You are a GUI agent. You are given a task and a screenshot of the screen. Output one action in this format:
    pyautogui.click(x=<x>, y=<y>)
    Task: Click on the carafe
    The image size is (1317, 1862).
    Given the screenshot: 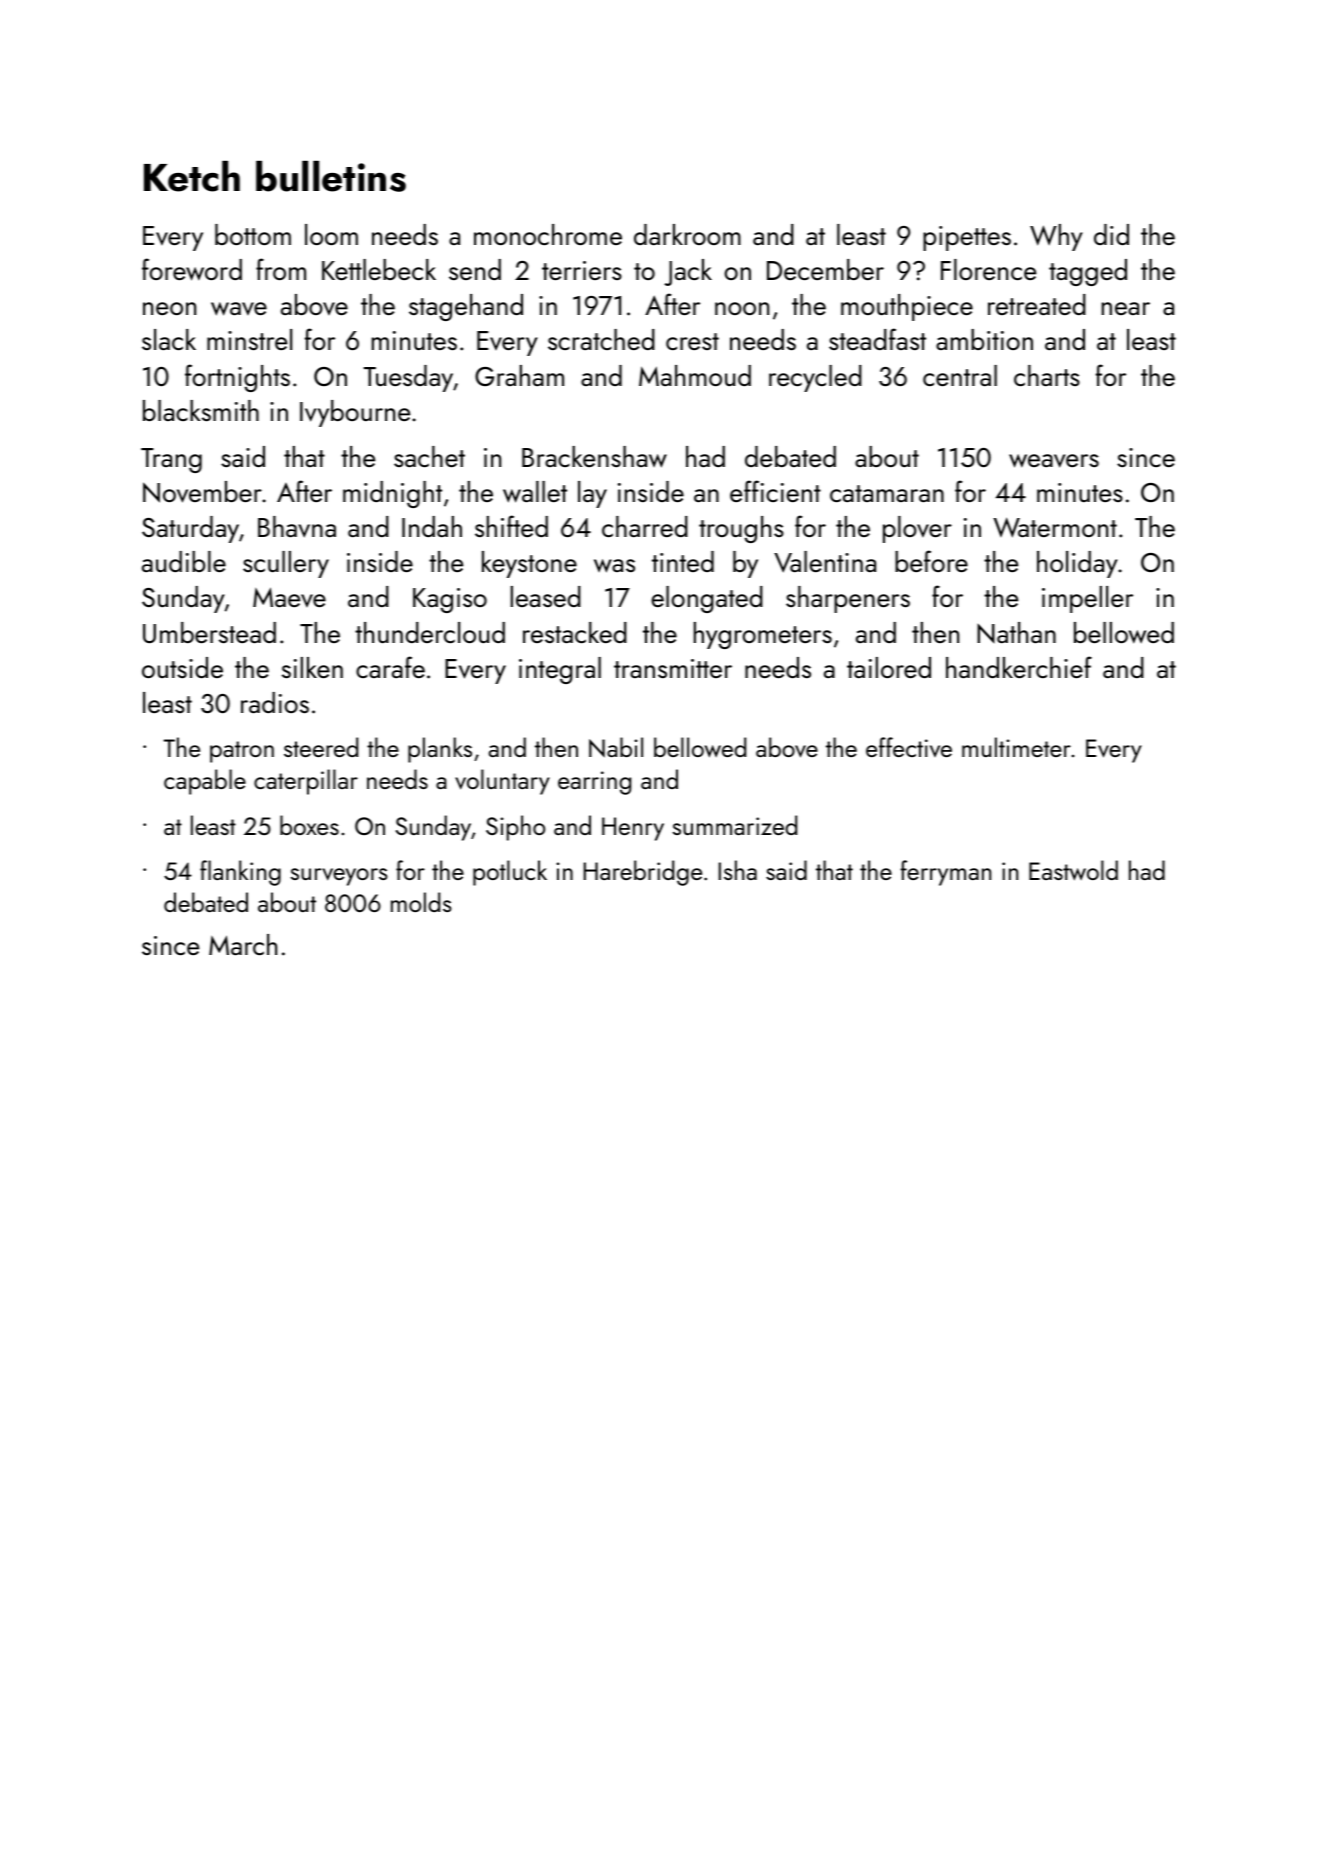 What is the action you would take?
    pyautogui.click(x=390, y=667)
